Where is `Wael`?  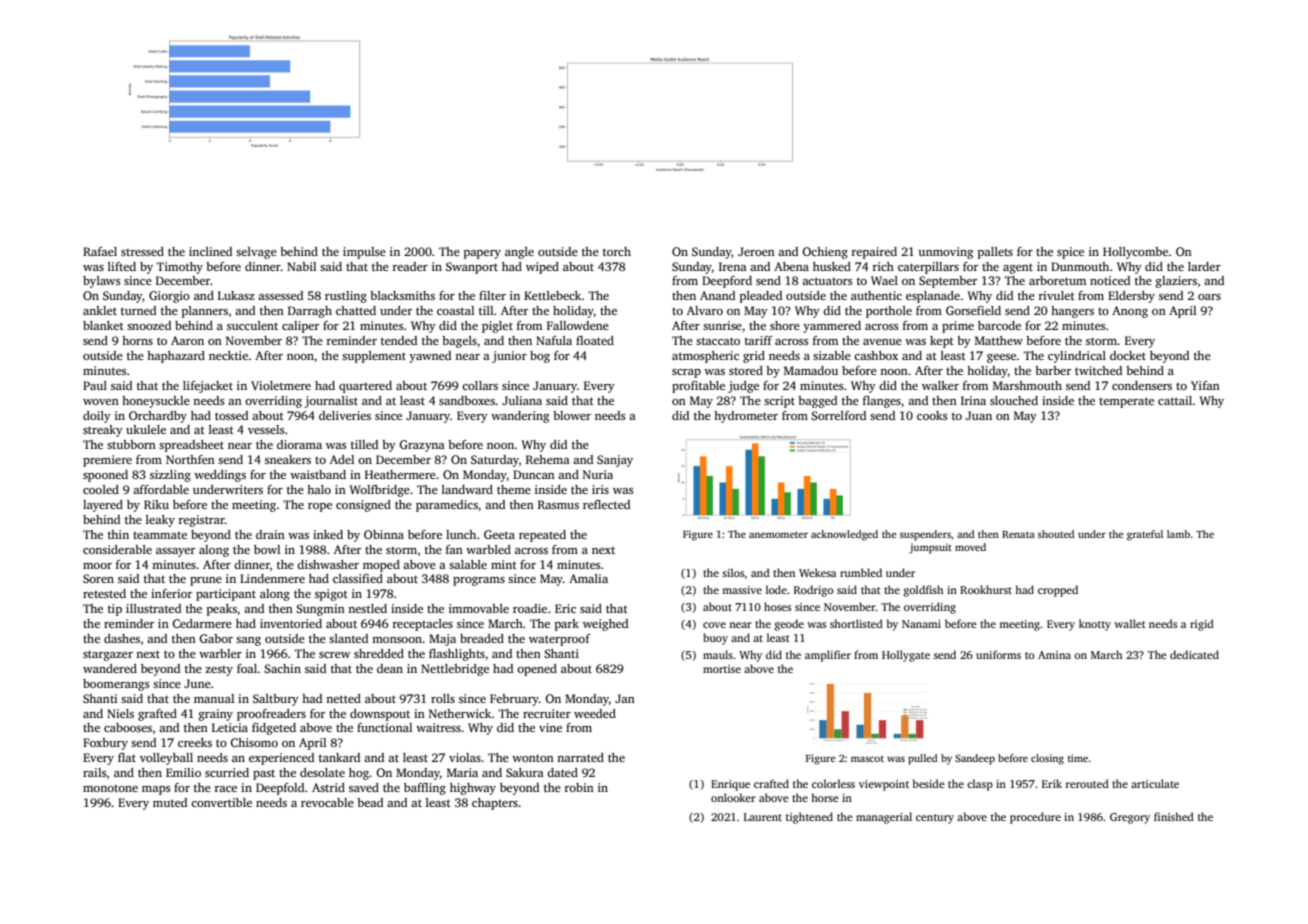
Wael is located at coordinates (884, 280).
